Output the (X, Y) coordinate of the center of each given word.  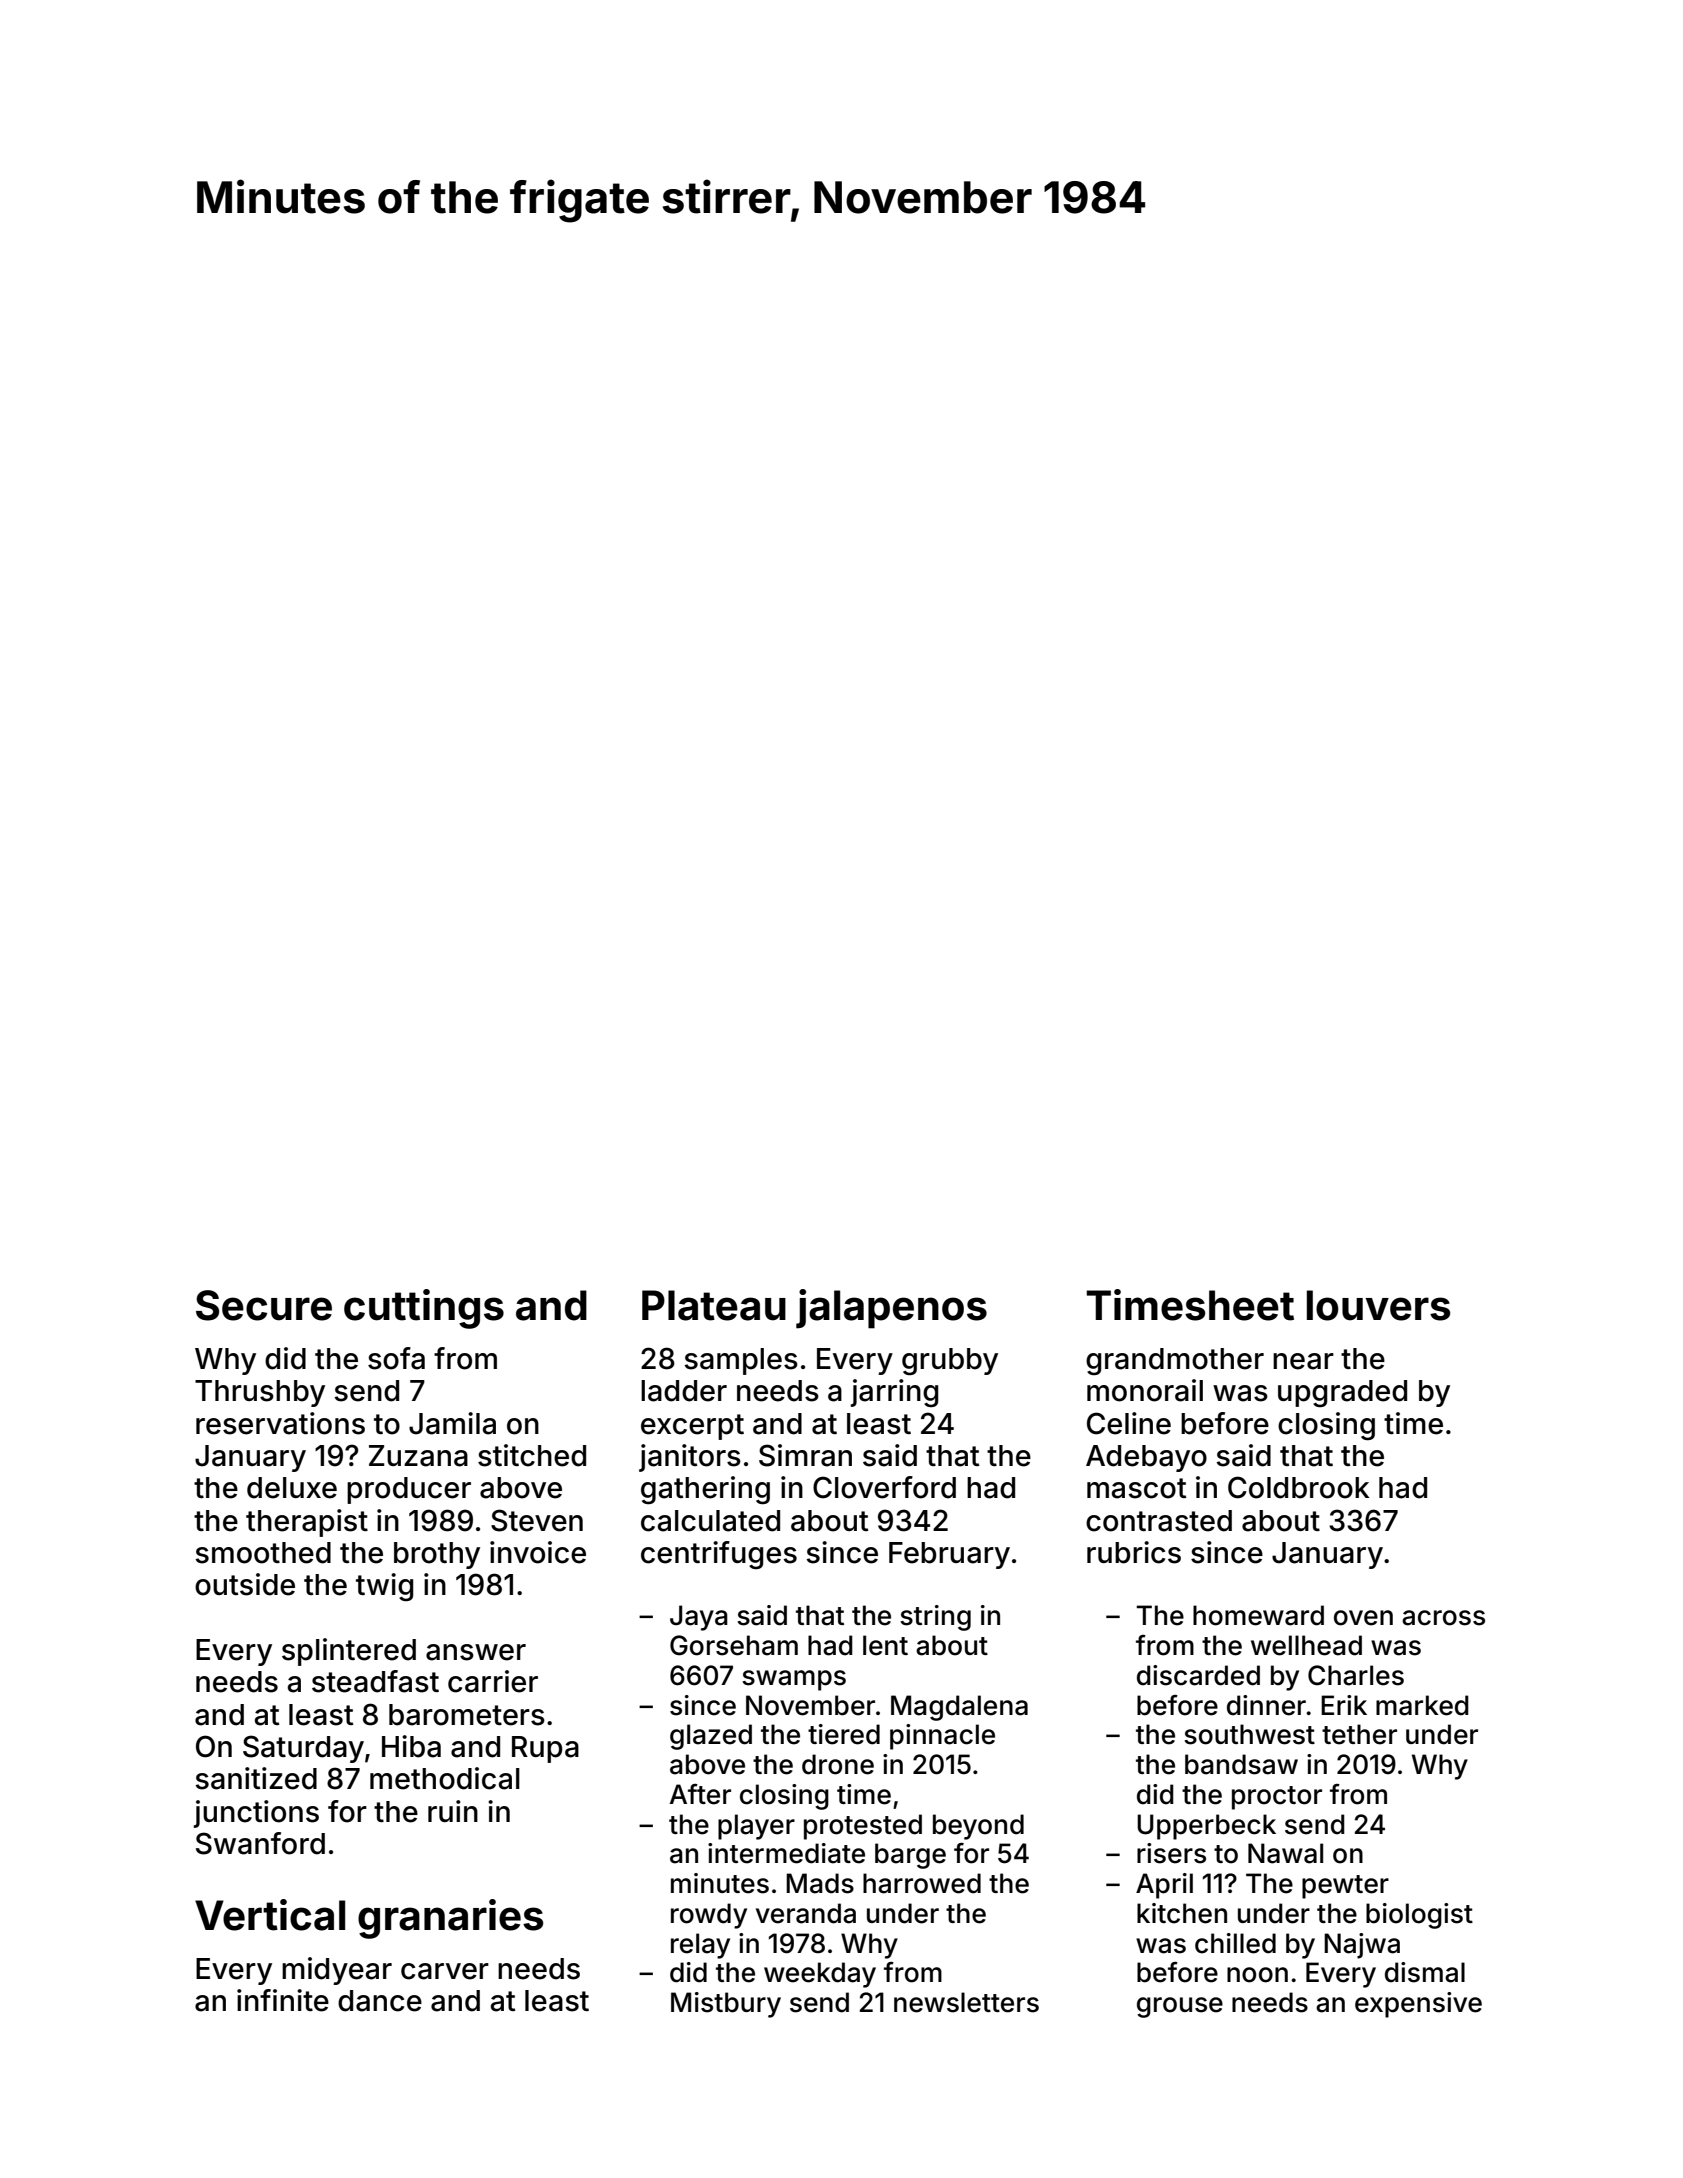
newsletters (966, 2002)
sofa (396, 1358)
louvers (1378, 1305)
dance (380, 2001)
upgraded (1342, 1393)
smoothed (263, 1553)
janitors (690, 1458)
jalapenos (891, 1309)
